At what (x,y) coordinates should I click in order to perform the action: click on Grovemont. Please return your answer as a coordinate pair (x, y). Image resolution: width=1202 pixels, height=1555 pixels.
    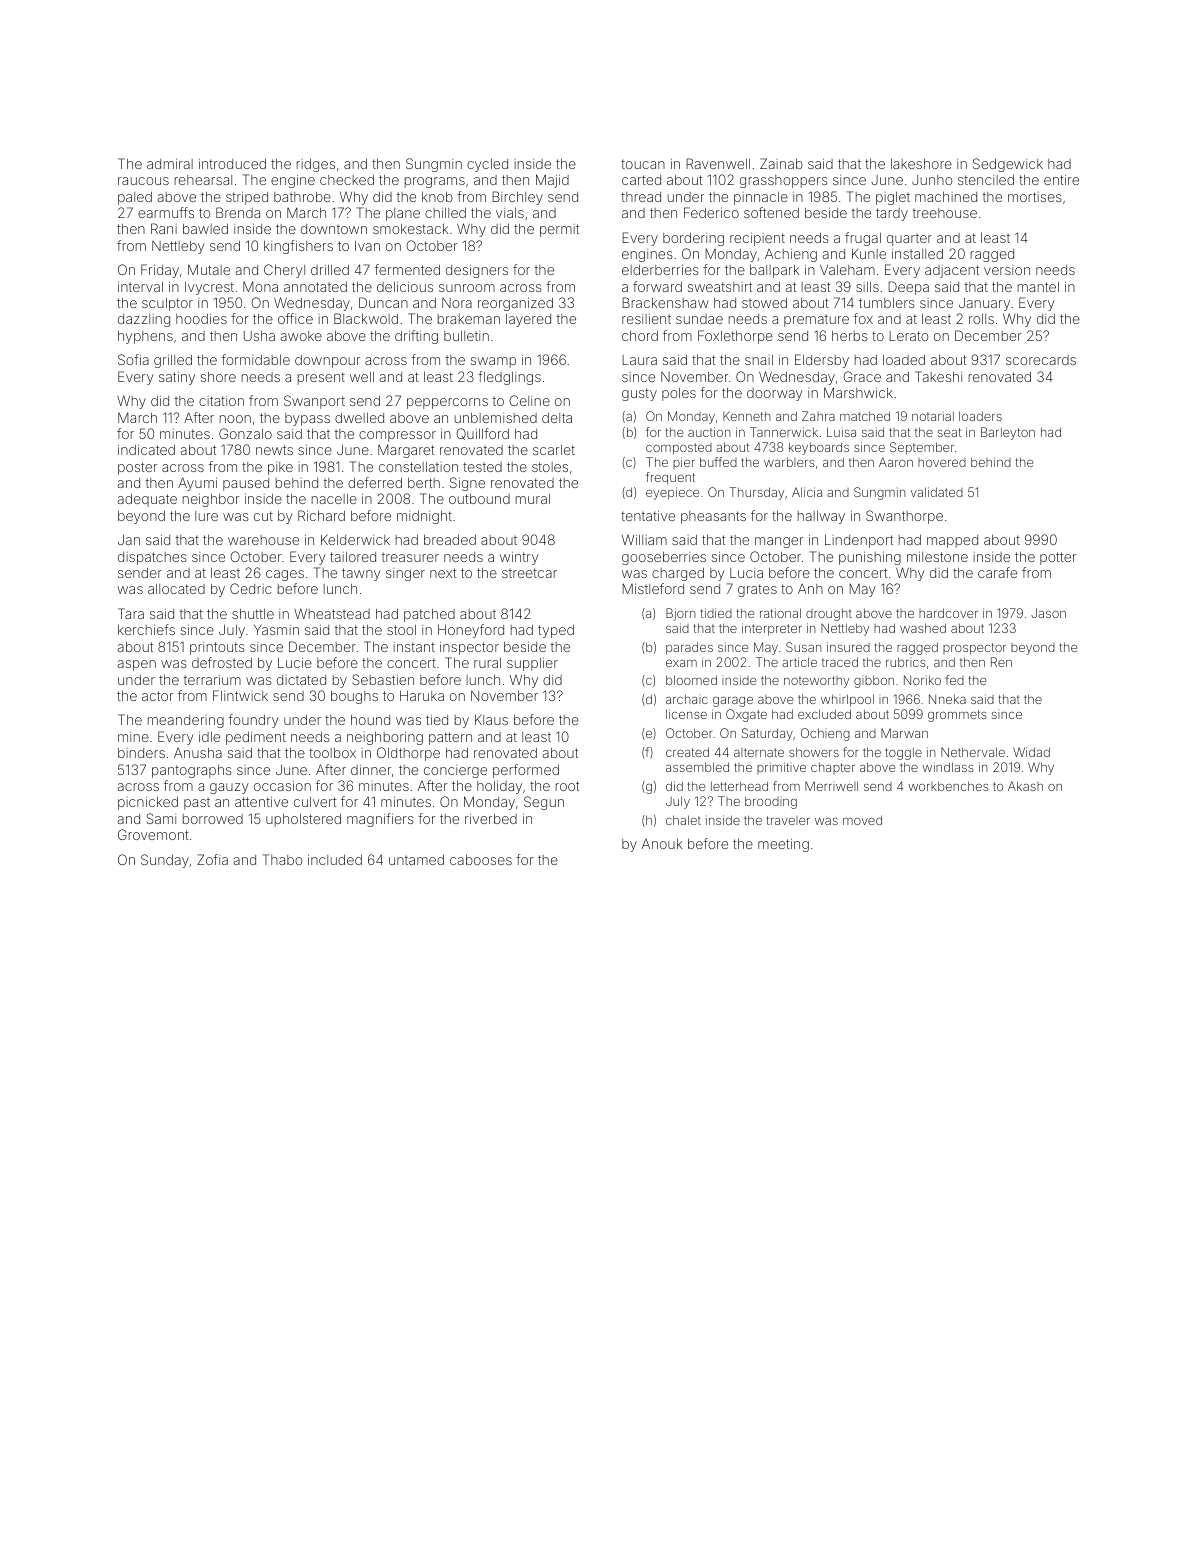
    Looking at the image, I should click on (153, 834).
